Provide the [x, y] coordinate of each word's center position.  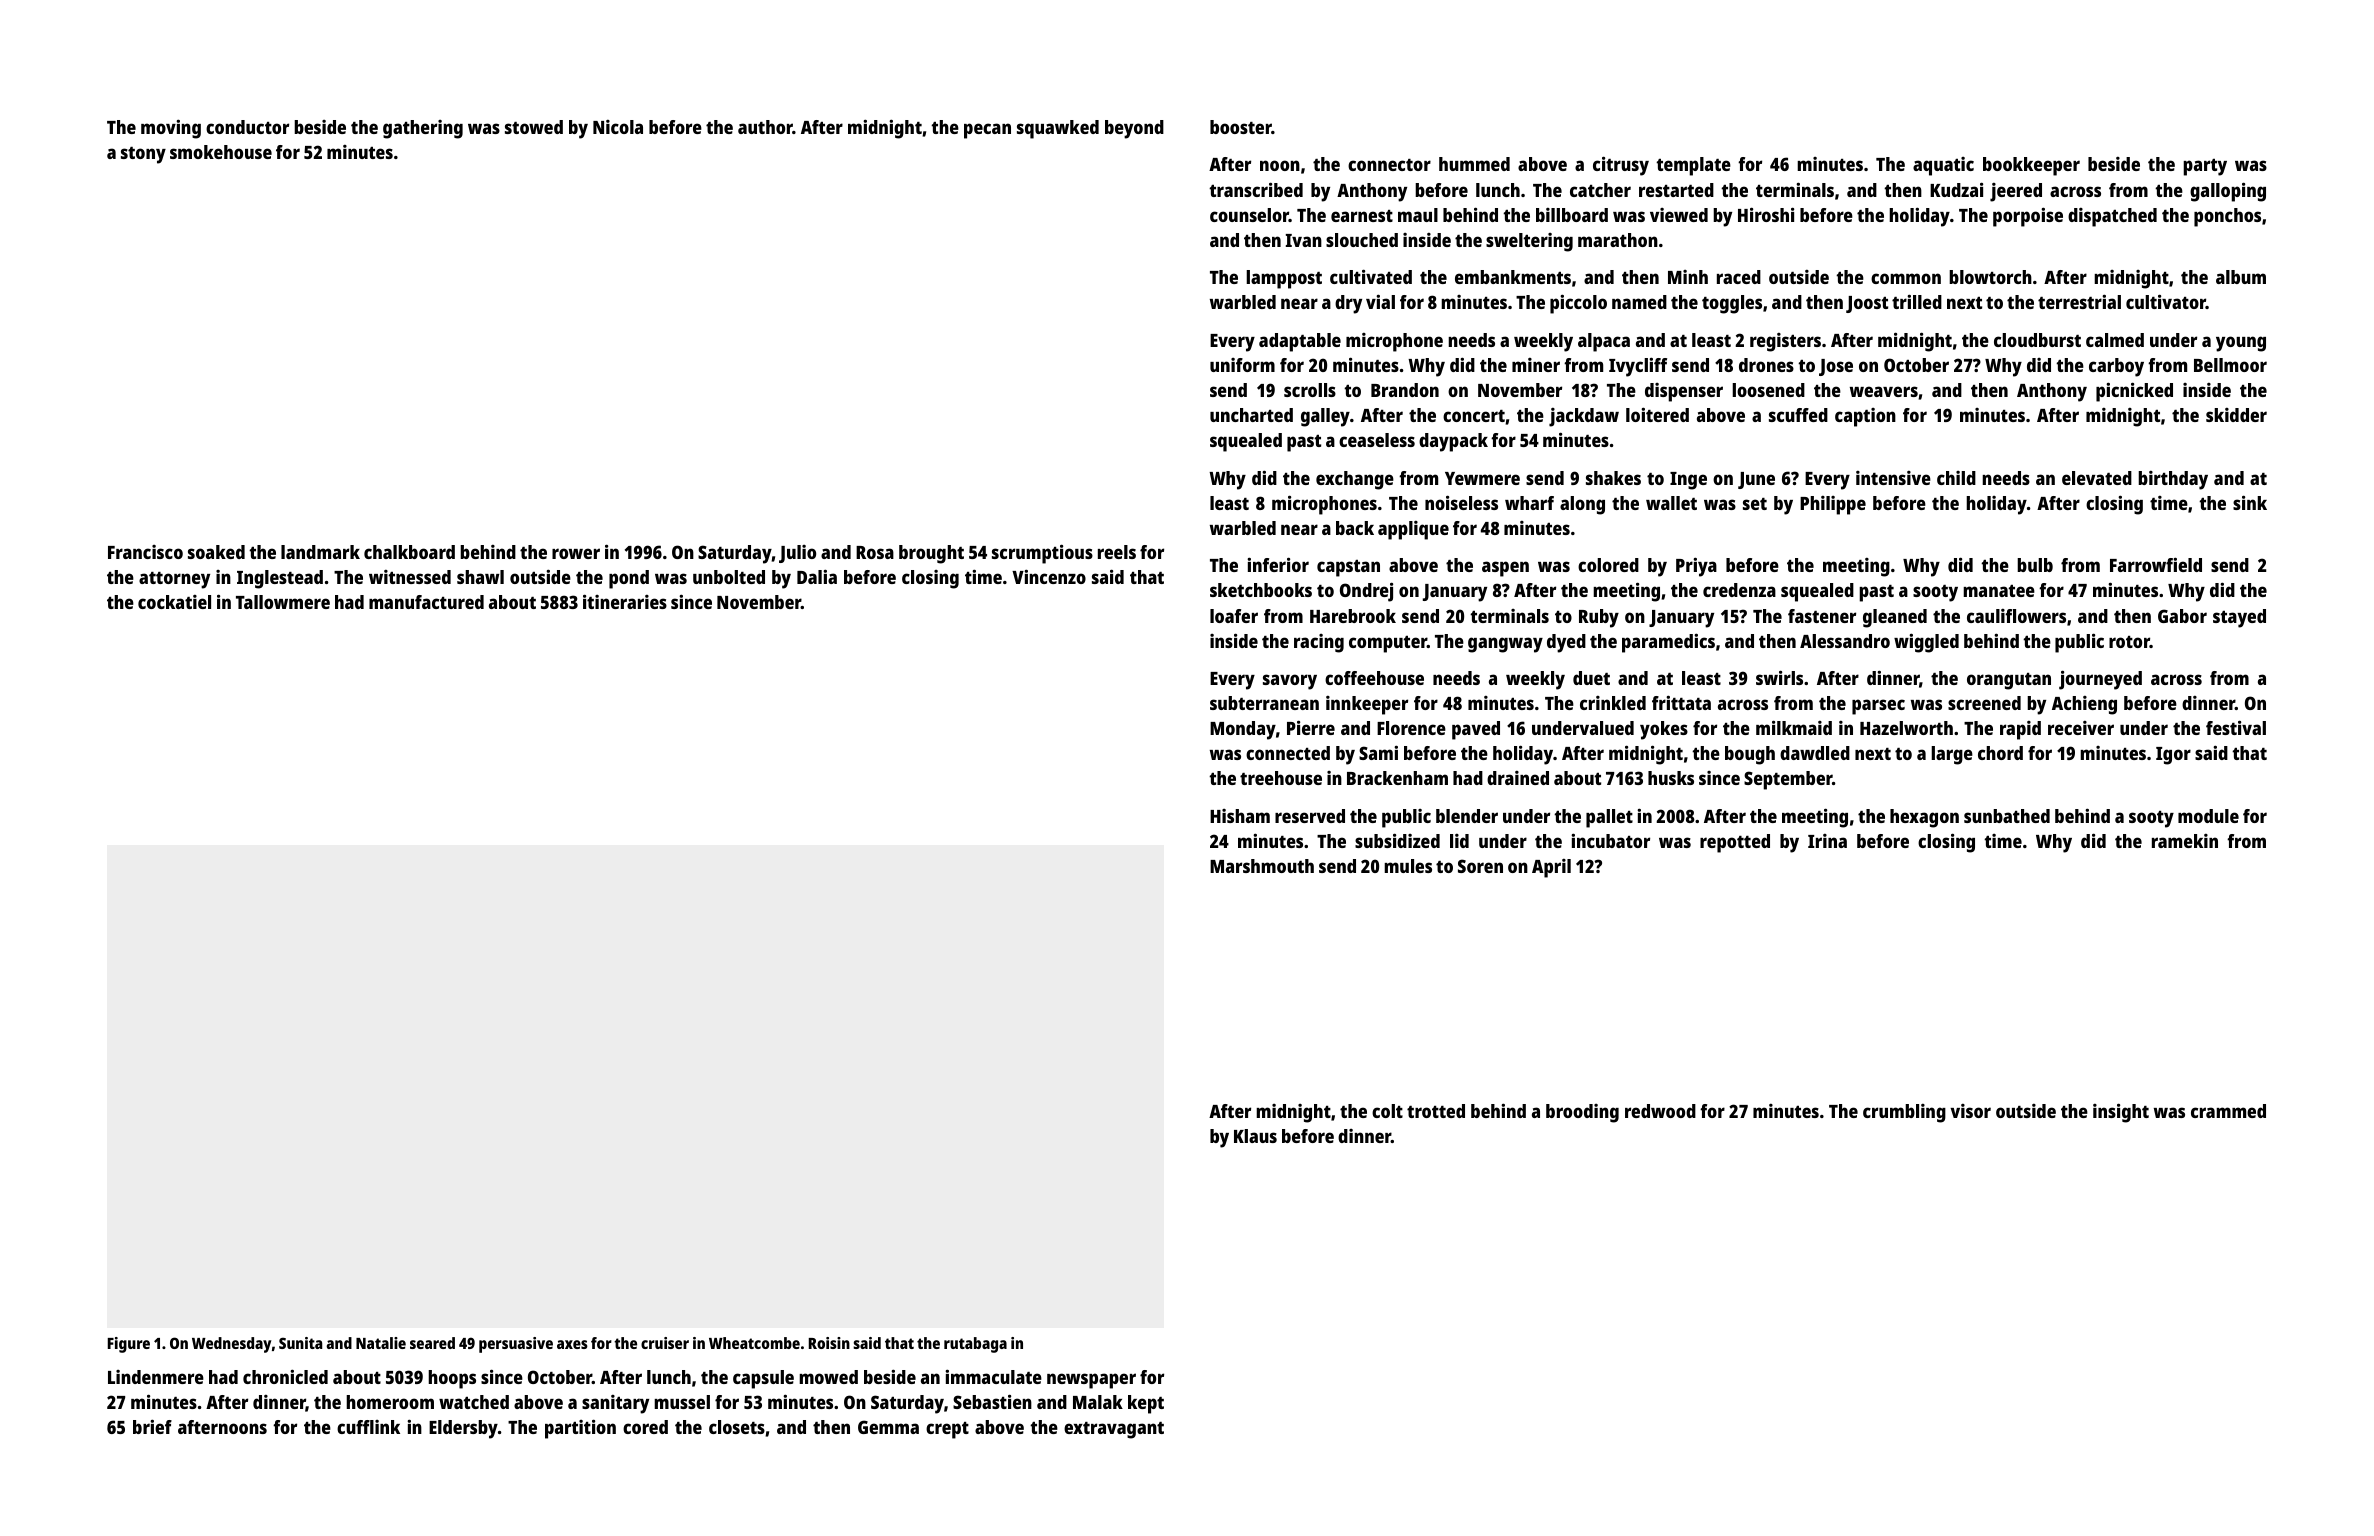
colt [1387, 1111]
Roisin [829, 1343]
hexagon [1924, 818]
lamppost [1284, 279]
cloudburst [2037, 340]
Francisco [145, 552]
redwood [1660, 1111]
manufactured [426, 602]
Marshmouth [1262, 866]
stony [143, 155]
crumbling [1904, 1113]
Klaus [1255, 1136]
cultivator [2166, 301]
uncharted [1251, 415]
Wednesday [231, 1345]
